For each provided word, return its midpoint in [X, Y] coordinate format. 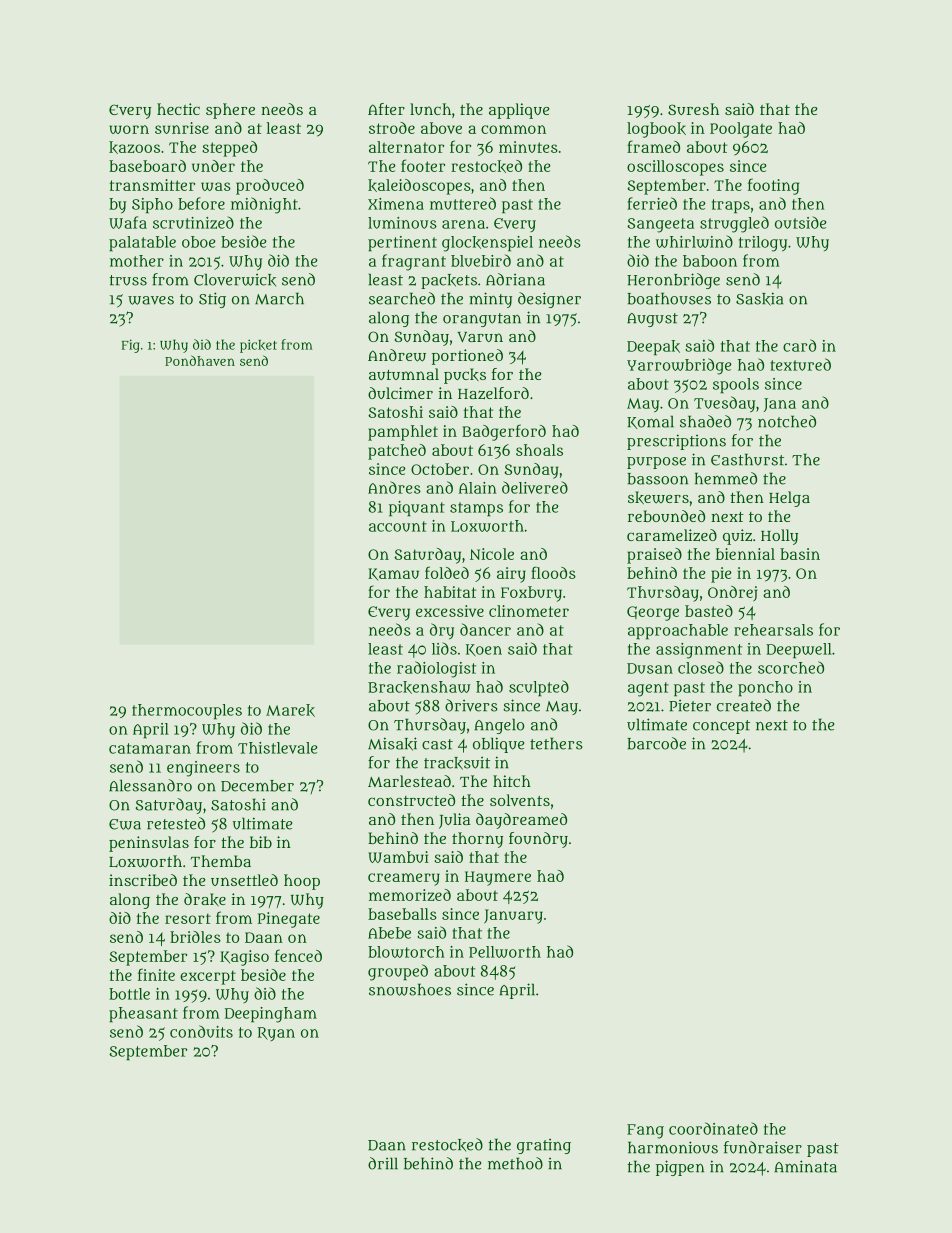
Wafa [128, 222]
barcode [656, 743]
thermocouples [187, 712]
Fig [130, 346]
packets [449, 281]
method [515, 1163]
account [398, 526]
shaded [705, 421]
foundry [538, 840]
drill [383, 1163]
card [799, 345]
